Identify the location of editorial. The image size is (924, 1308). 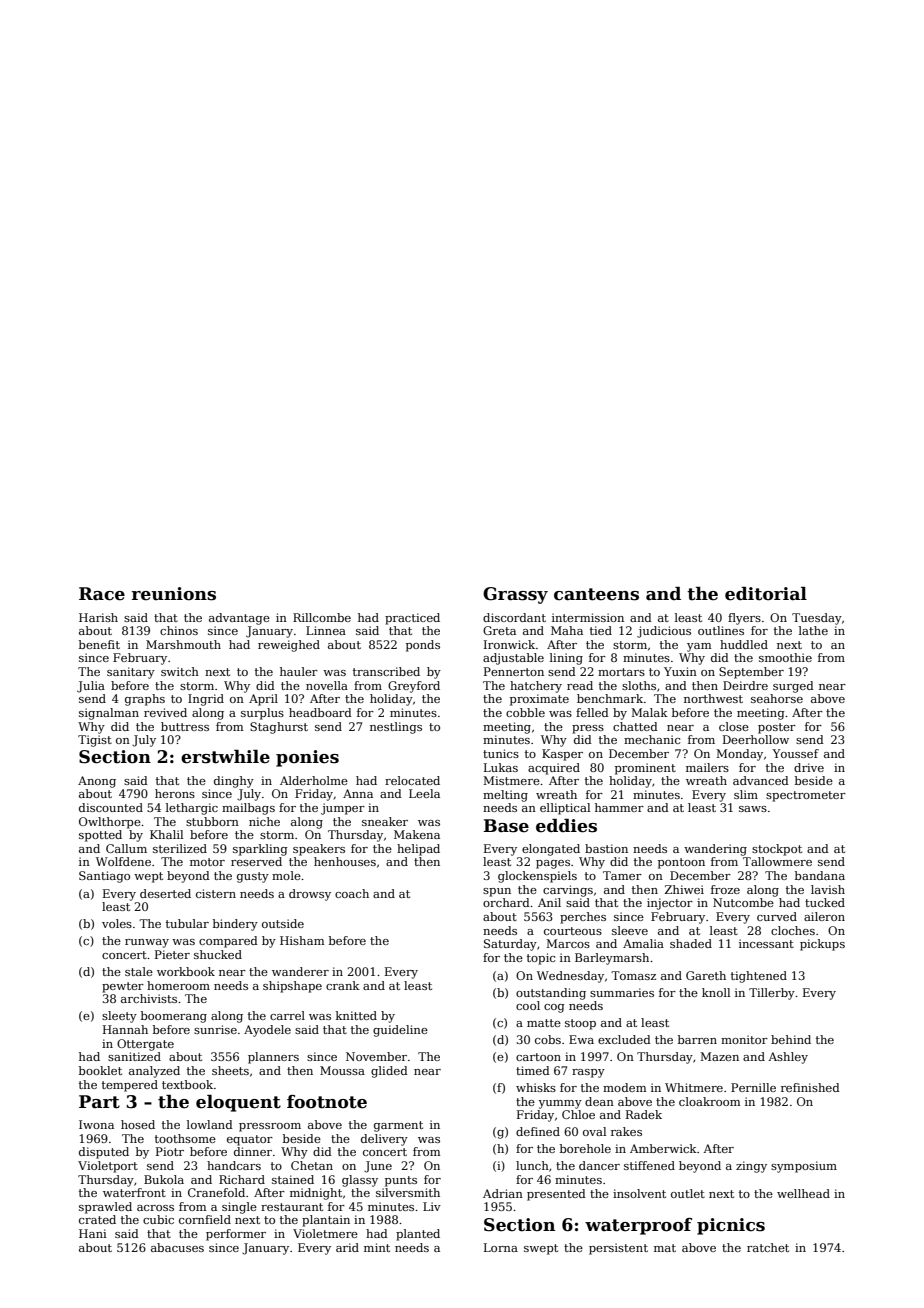
(766, 594).
